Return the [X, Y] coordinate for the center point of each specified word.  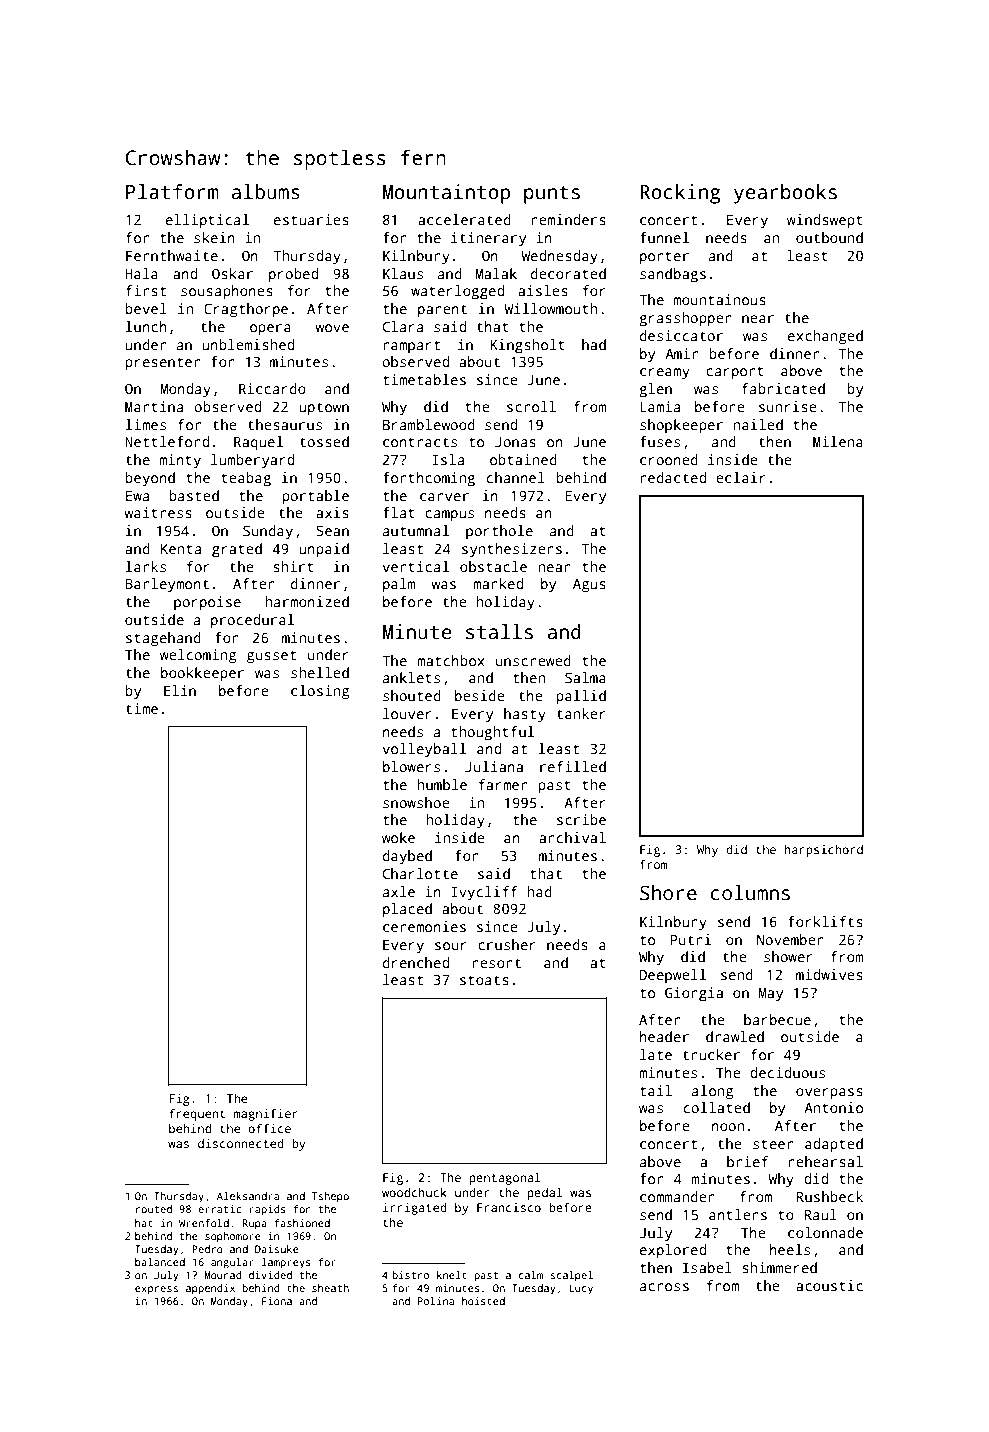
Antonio [833, 1107]
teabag [246, 479]
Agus [589, 586]
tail [656, 1090]
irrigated [415, 1209]
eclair [741, 477]
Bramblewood [429, 424]
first [146, 290]
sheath [330, 1288]
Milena [838, 441]
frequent [197, 1115]
